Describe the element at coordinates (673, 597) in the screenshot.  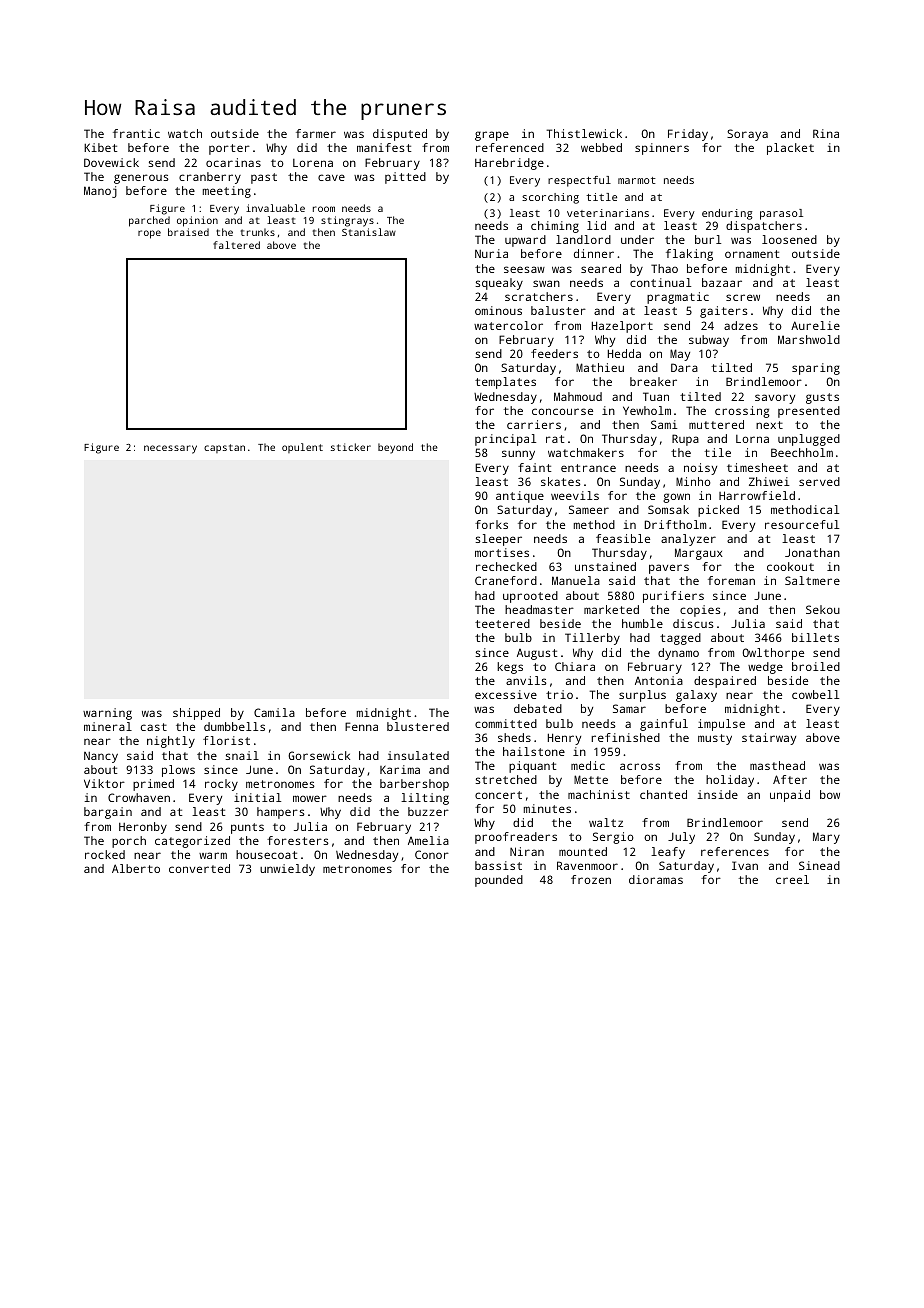
I see `purifiers` at that location.
